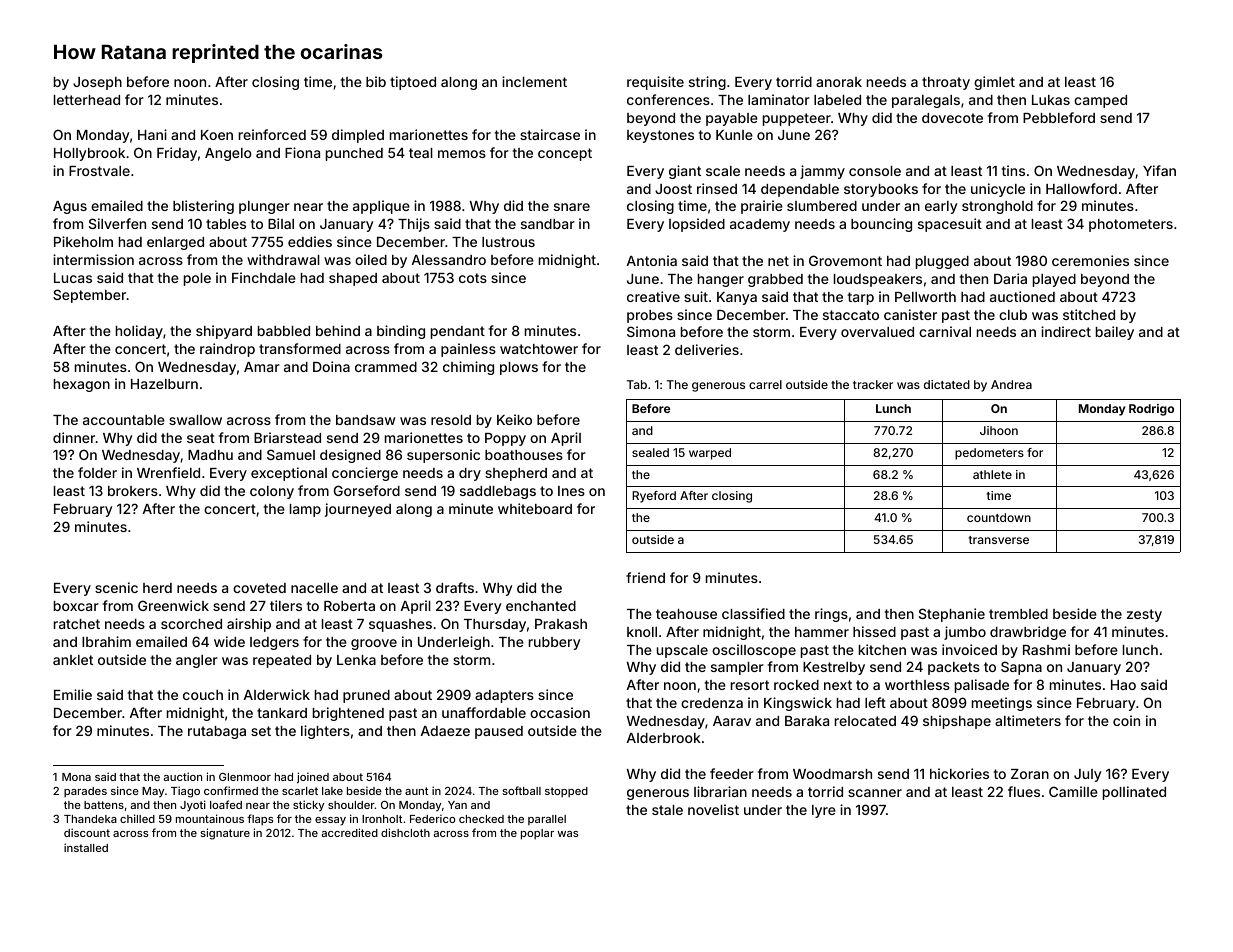  I want to click on conferences, so click(668, 99).
